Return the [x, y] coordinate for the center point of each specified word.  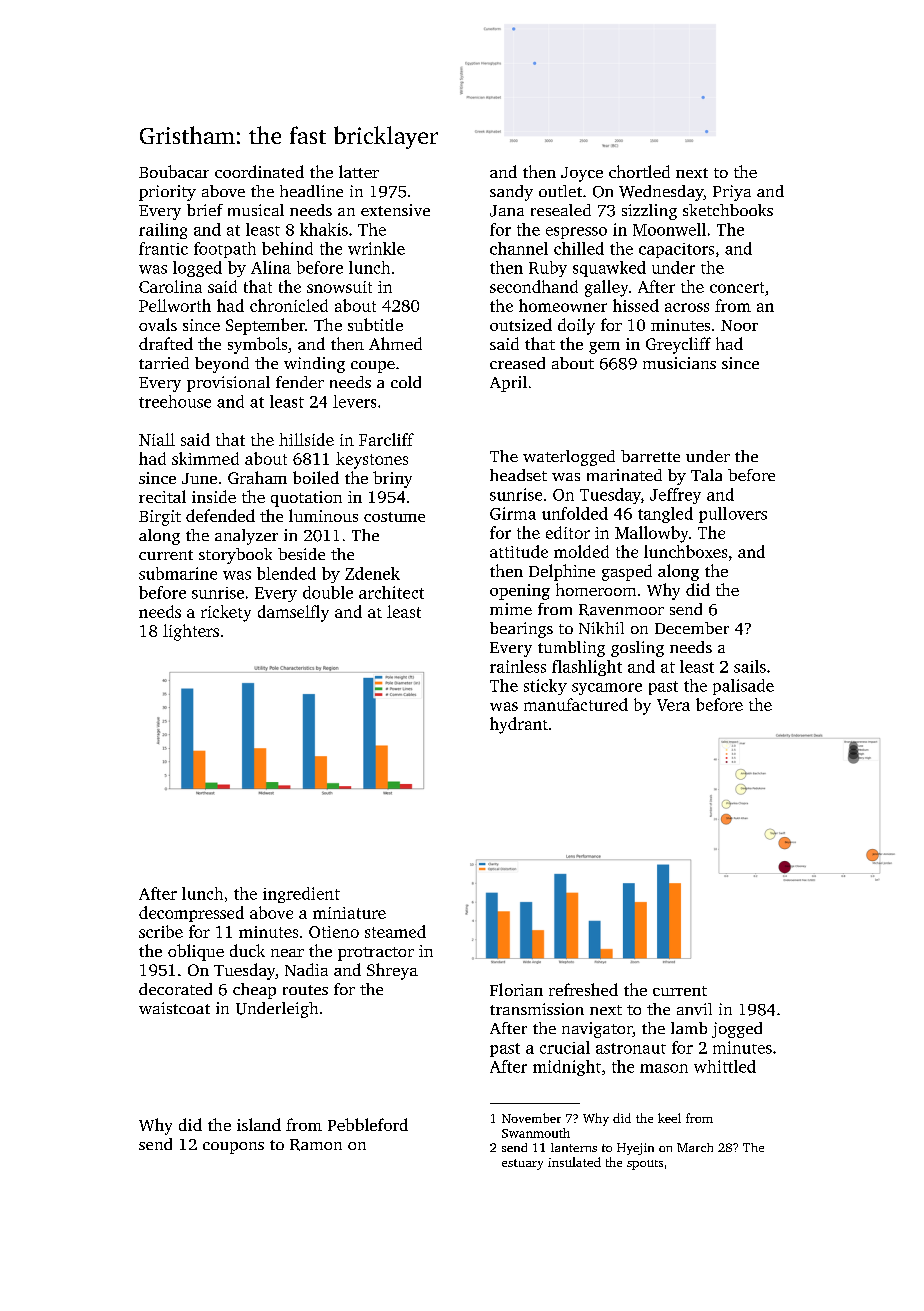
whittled [725, 1066]
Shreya [392, 971]
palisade [743, 687]
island [259, 1124]
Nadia [306, 969]
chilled [579, 248]
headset [518, 475]
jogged [737, 1030]
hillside [306, 439]
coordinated [259, 171]
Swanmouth [536, 1133]
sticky [545, 687]
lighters [191, 632]
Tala [706, 475]
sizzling [649, 212]
